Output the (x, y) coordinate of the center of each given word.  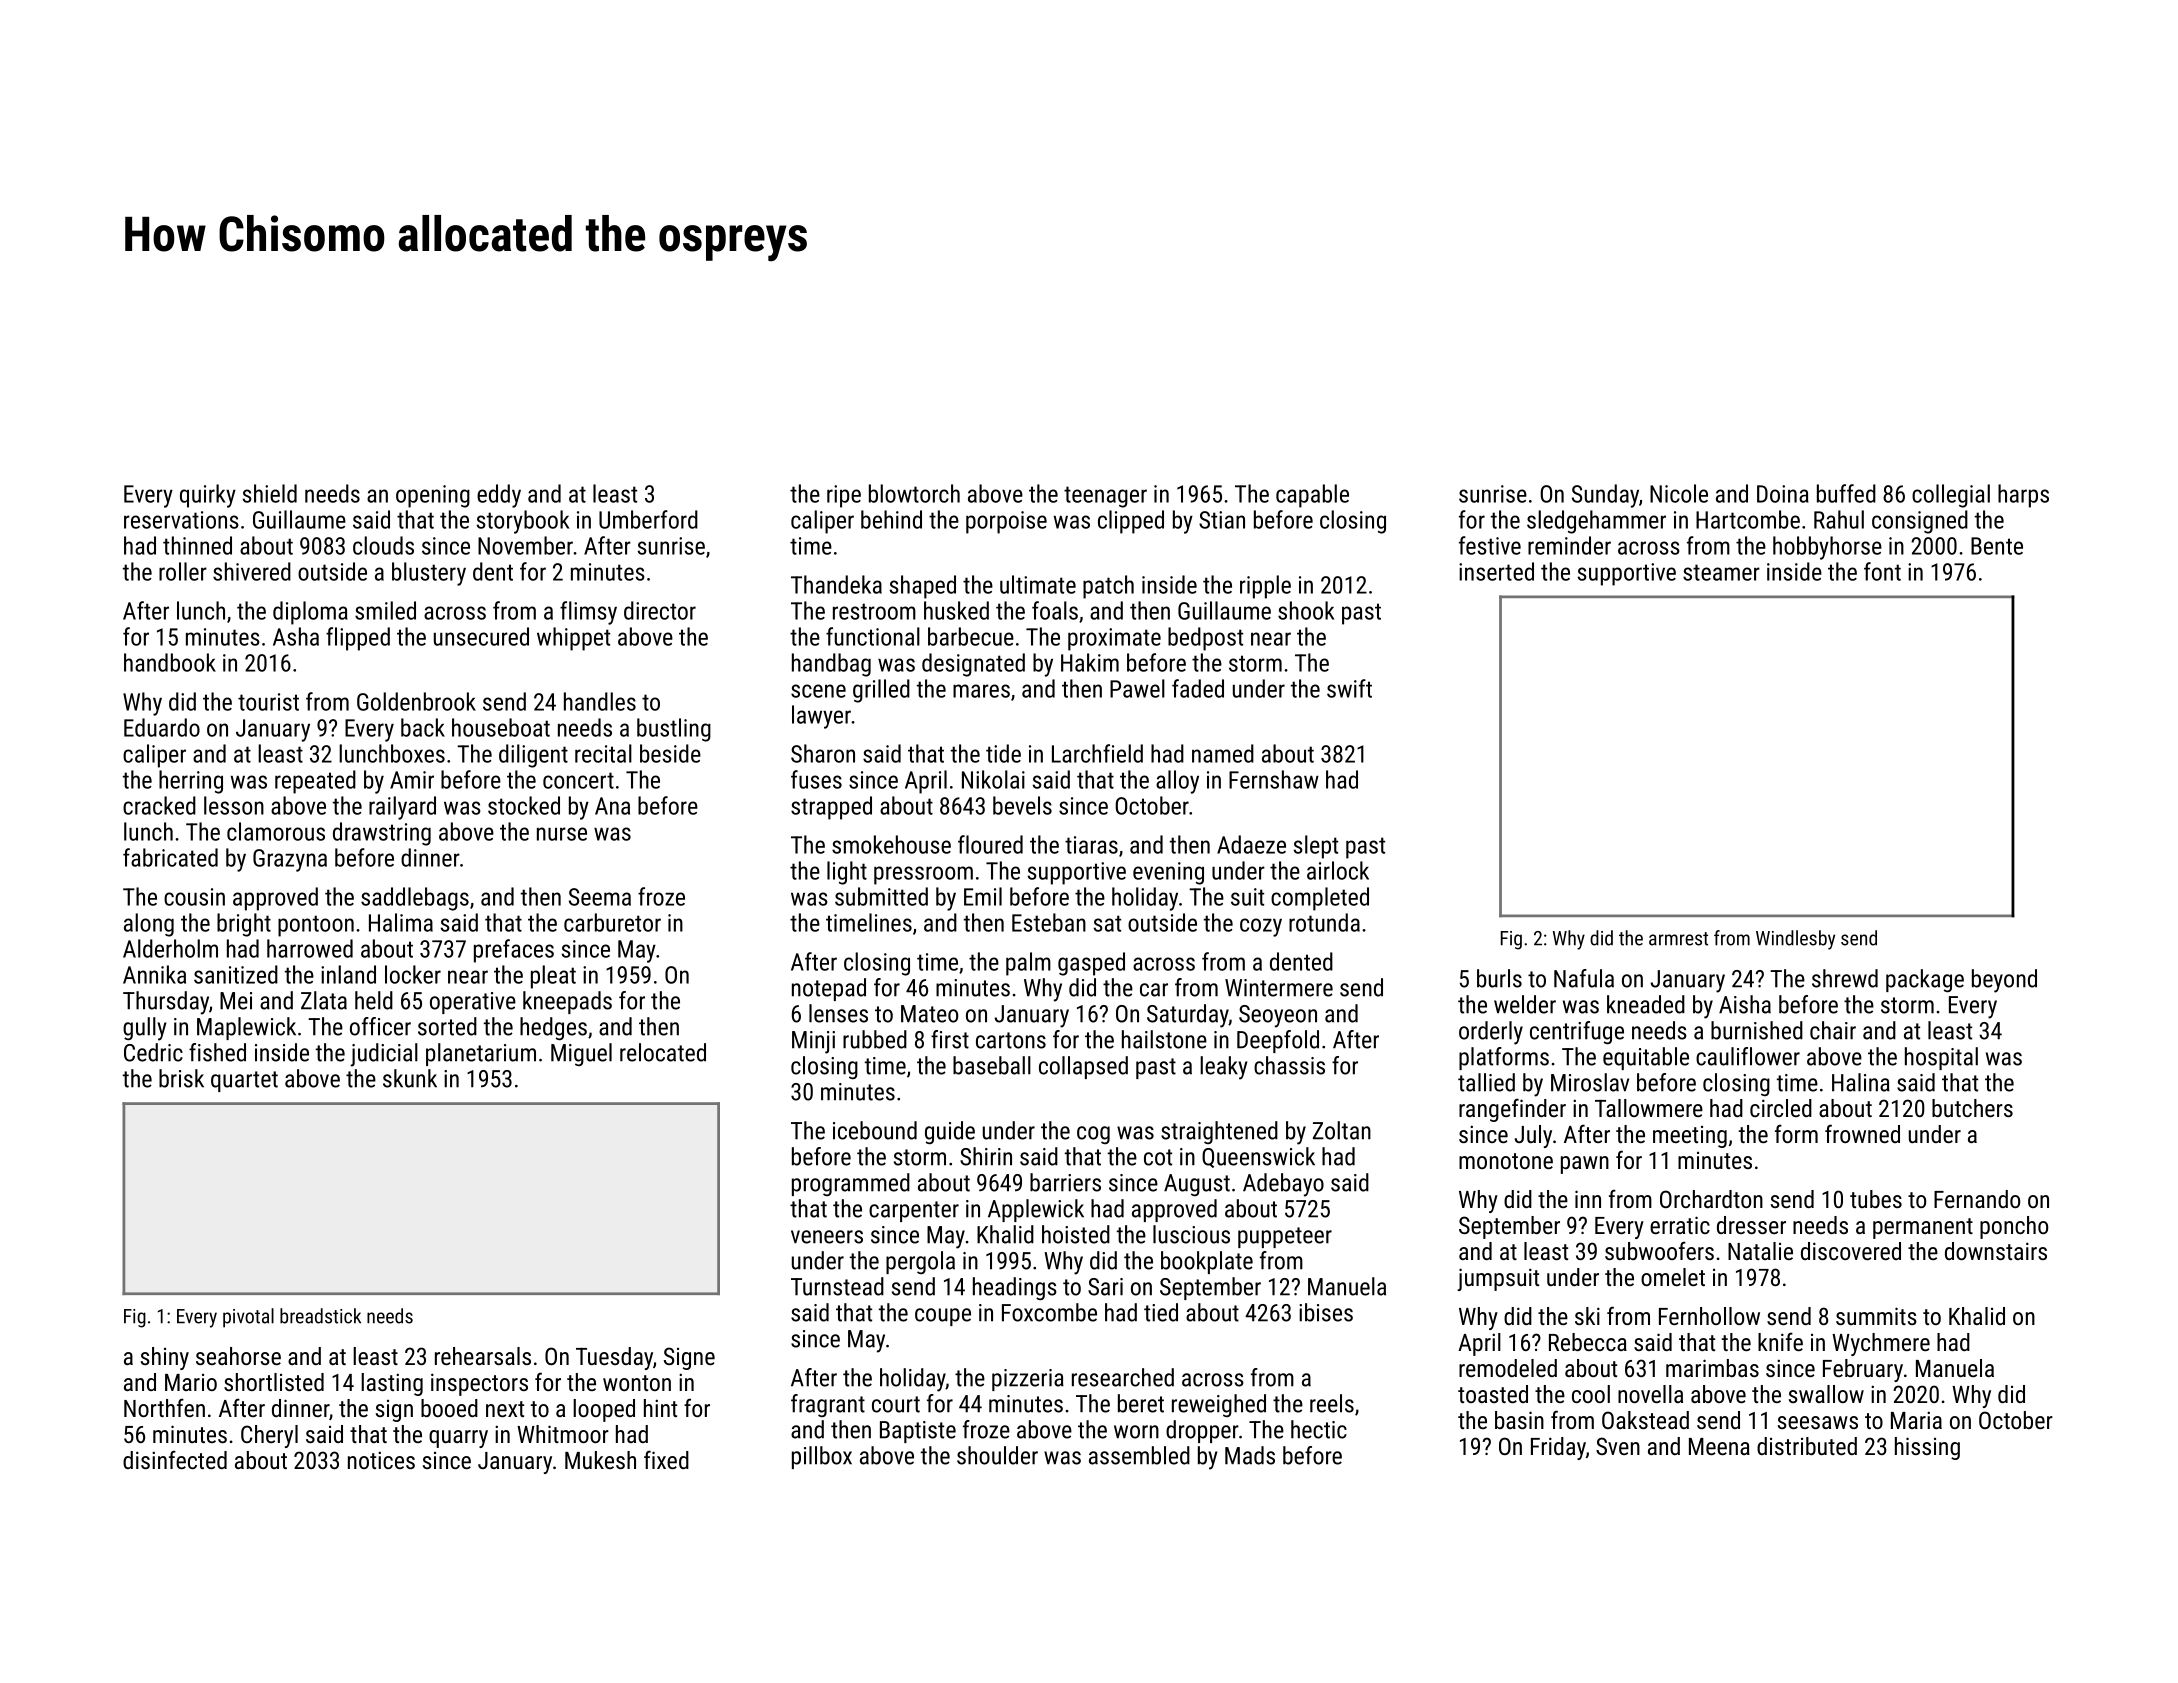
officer (380, 1026)
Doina (1783, 494)
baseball (992, 1065)
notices (381, 1460)
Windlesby (1795, 940)
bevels (1022, 805)
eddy (499, 496)
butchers (1972, 1108)
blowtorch (914, 493)
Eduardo (162, 727)
